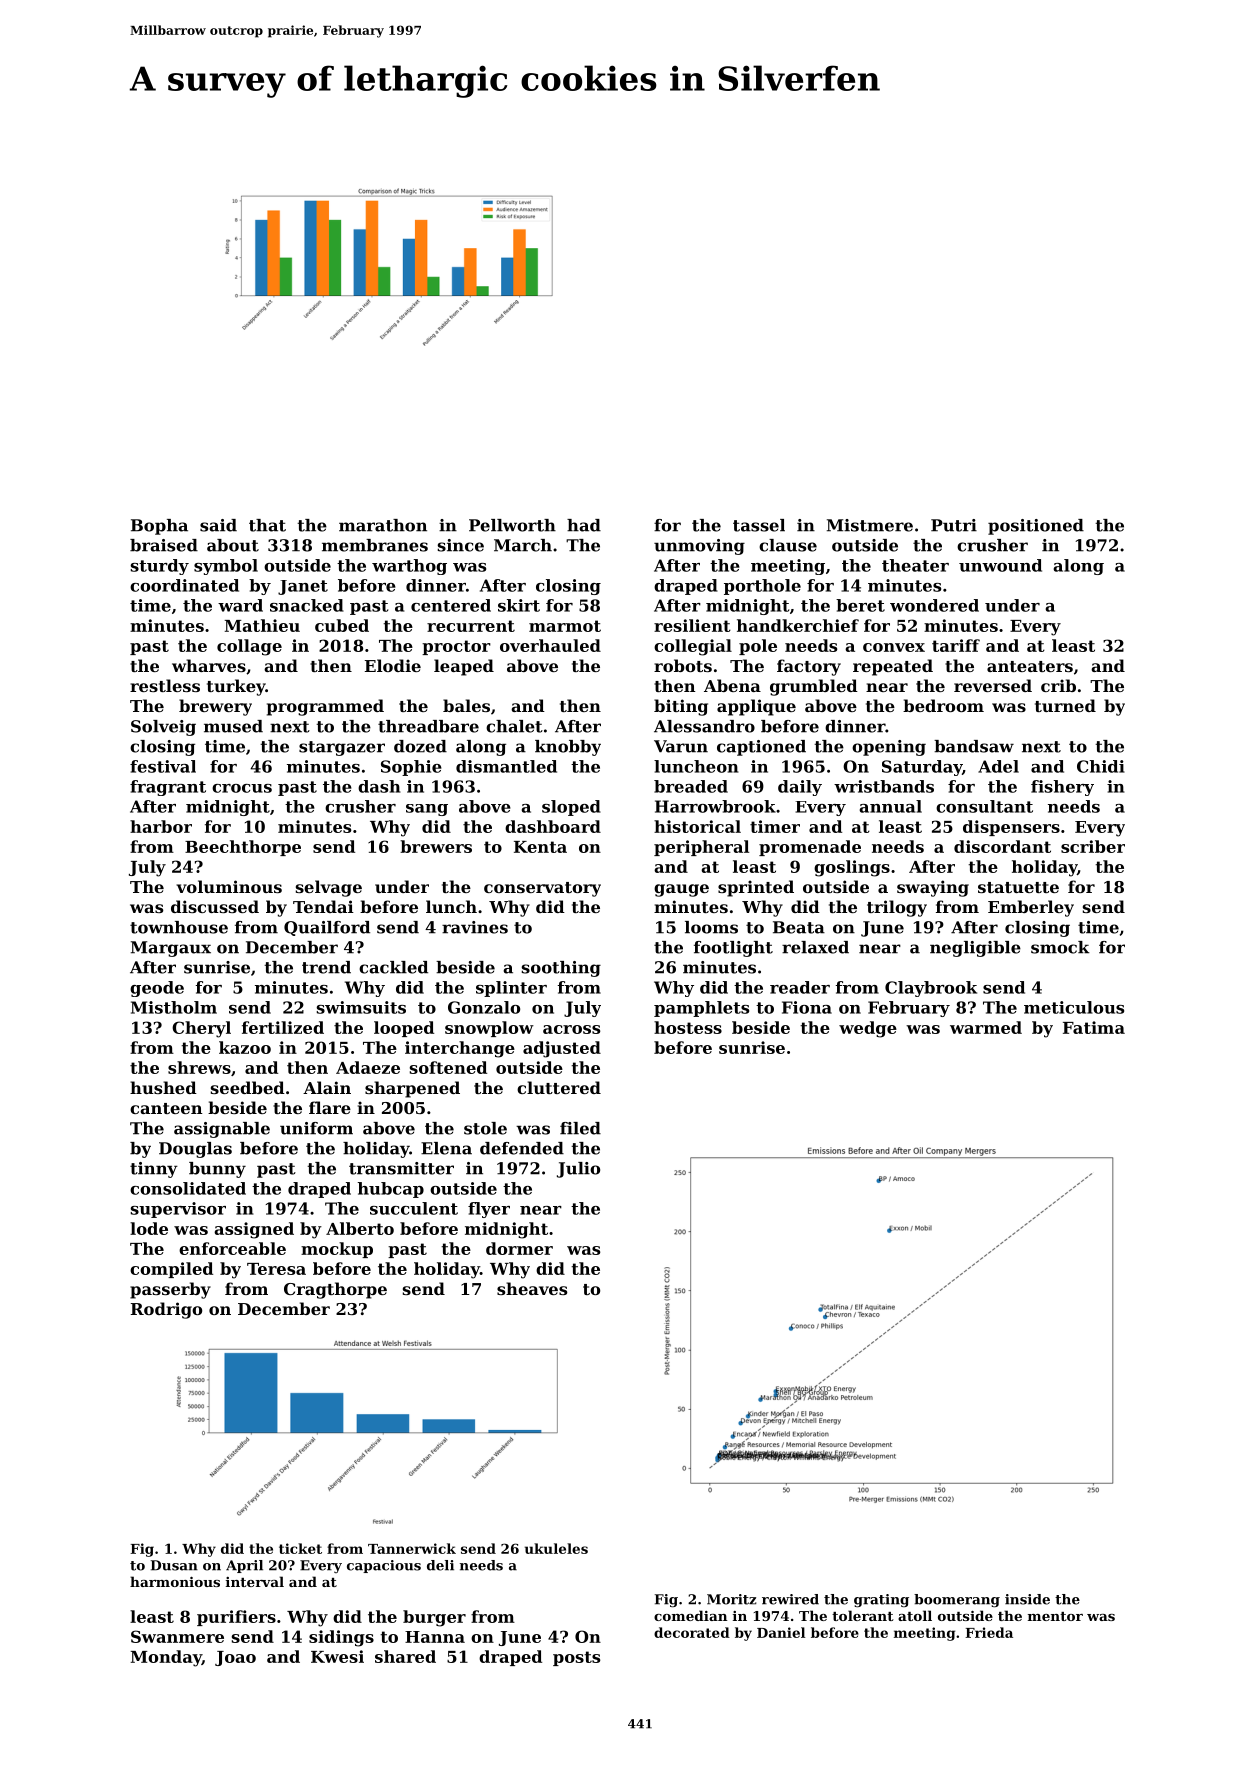  What do you see at coordinates (519, 1248) in the screenshot?
I see `dormer` at bounding box center [519, 1248].
